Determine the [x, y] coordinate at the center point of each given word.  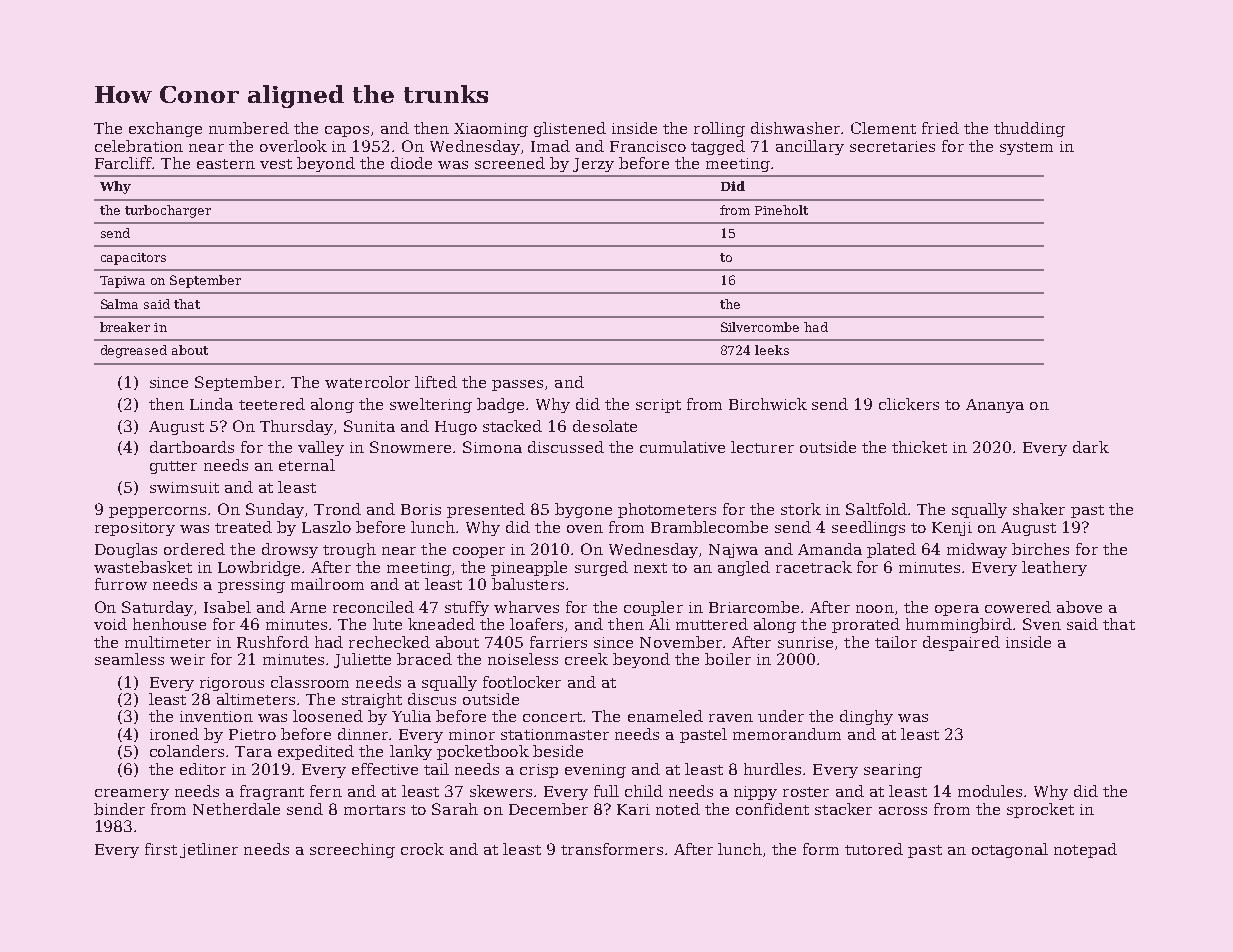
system [1026, 148]
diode [411, 163]
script [658, 406]
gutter [173, 467]
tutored [874, 849]
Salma [119, 304]
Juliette [362, 660]
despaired [961, 643]
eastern [226, 164]
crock [422, 849]
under [781, 716]
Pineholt [781, 210]
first [161, 849]
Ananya [995, 406]
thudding [1029, 129]
